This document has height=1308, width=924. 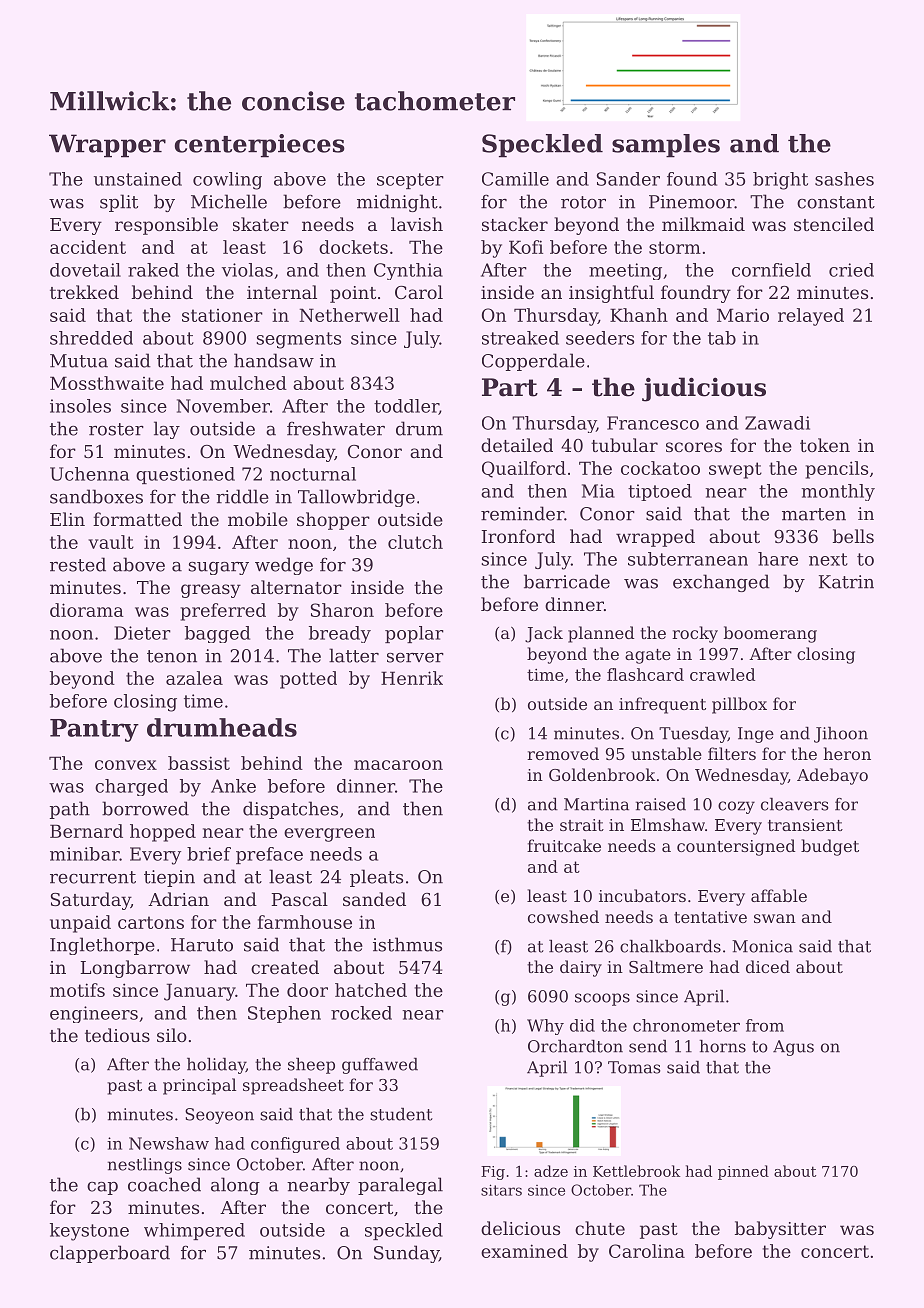 I want to click on toddler, so click(x=406, y=407).
